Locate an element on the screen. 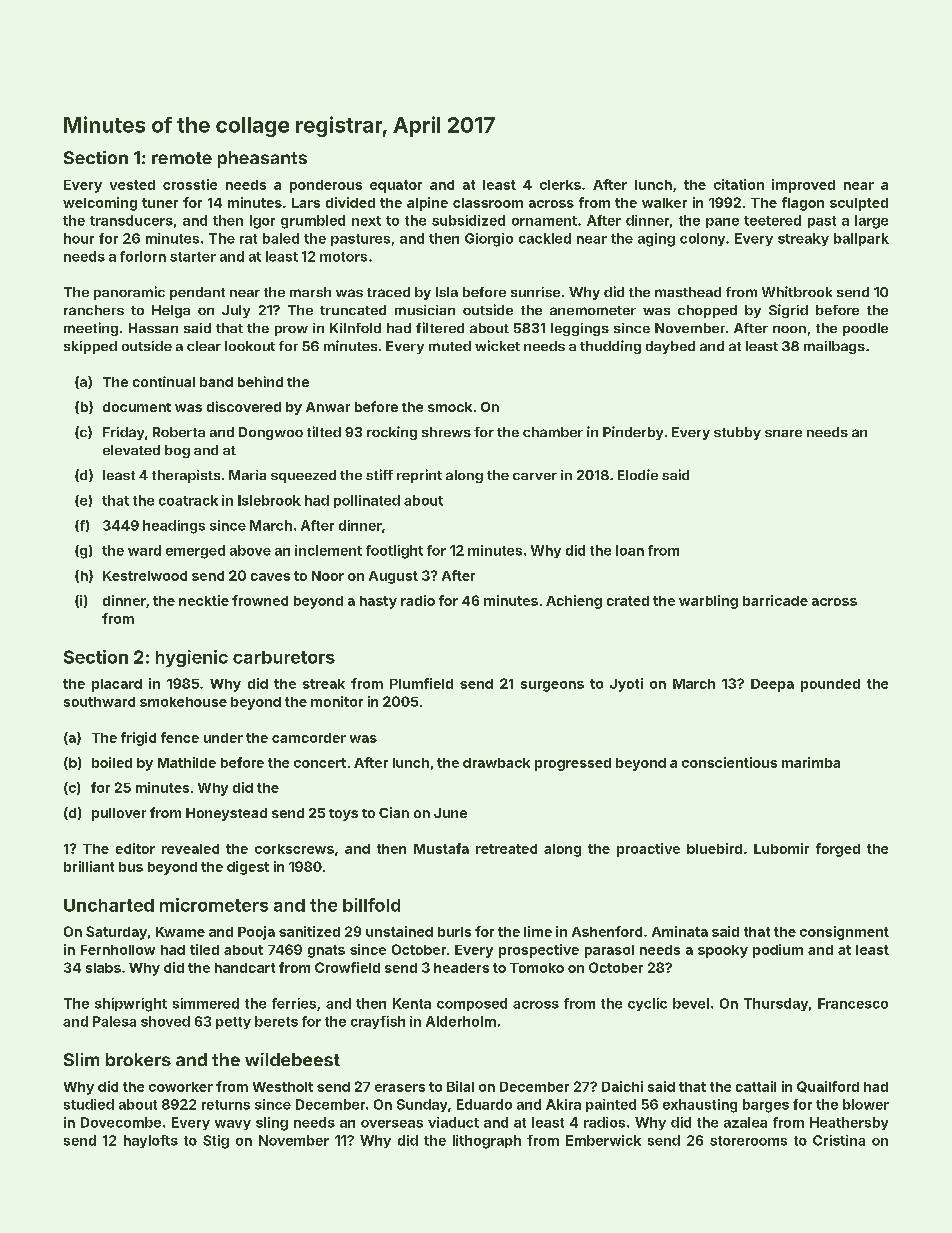 The height and width of the screenshot is (1233, 952). prow is located at coordinates (291, 331).
